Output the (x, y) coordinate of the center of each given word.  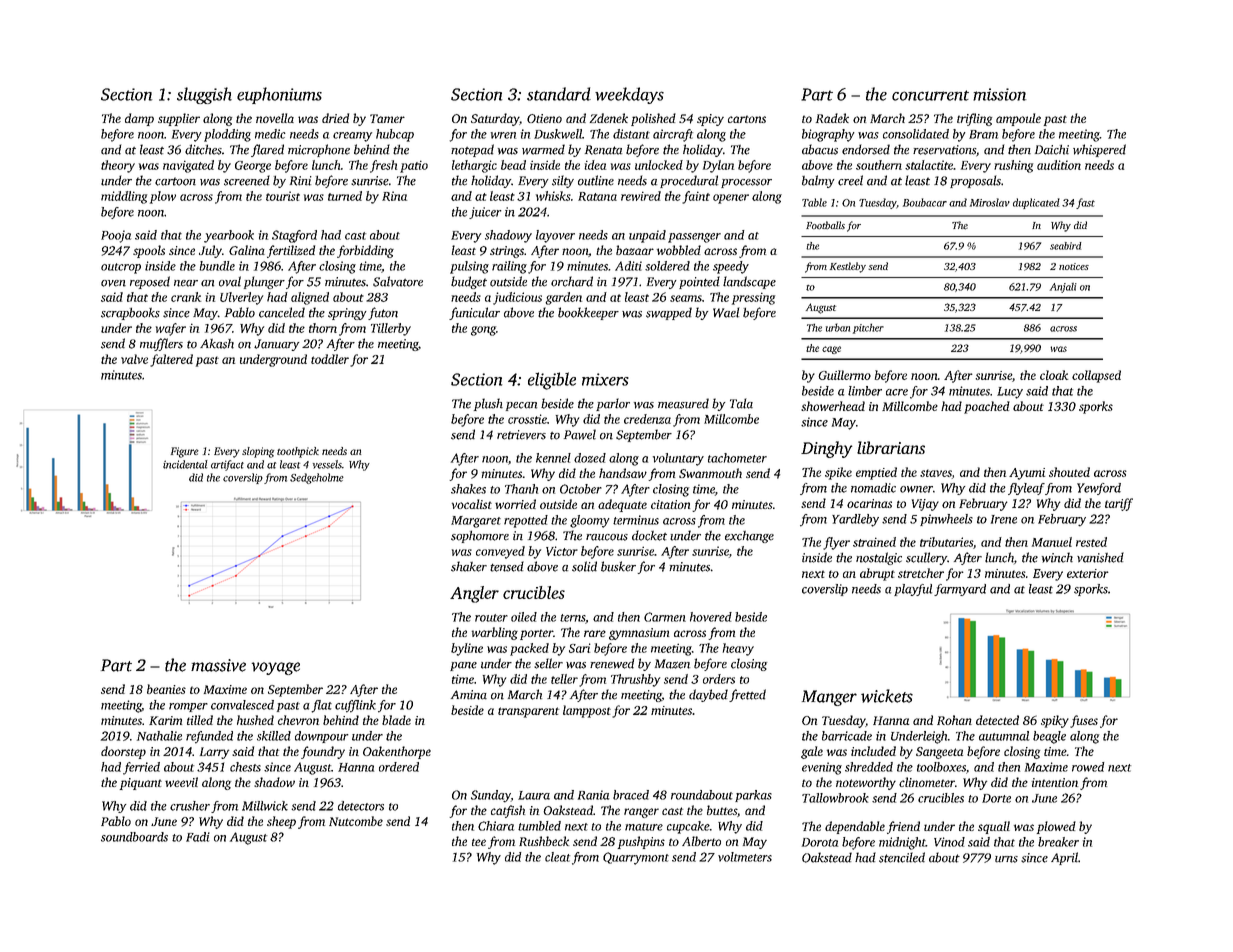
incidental (185, 464)
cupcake (688, 827)
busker (618, 566)
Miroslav (990, 202)
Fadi (198, 837)
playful (913, 590)
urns (1006, 859)
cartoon (175, 181)
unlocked (659, 165)
